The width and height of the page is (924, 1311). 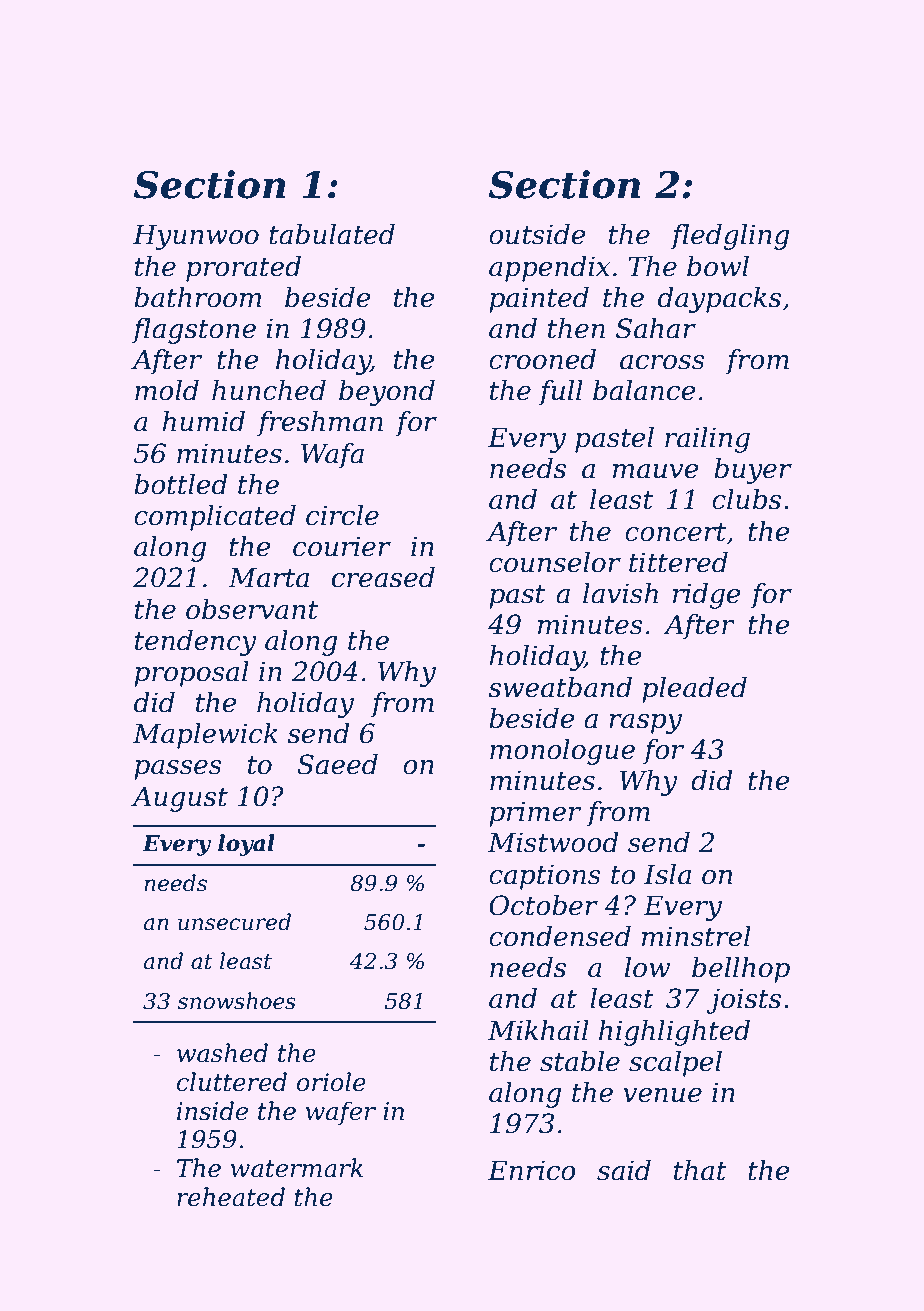 I want to click on observant, so click(x=252, y=609).
